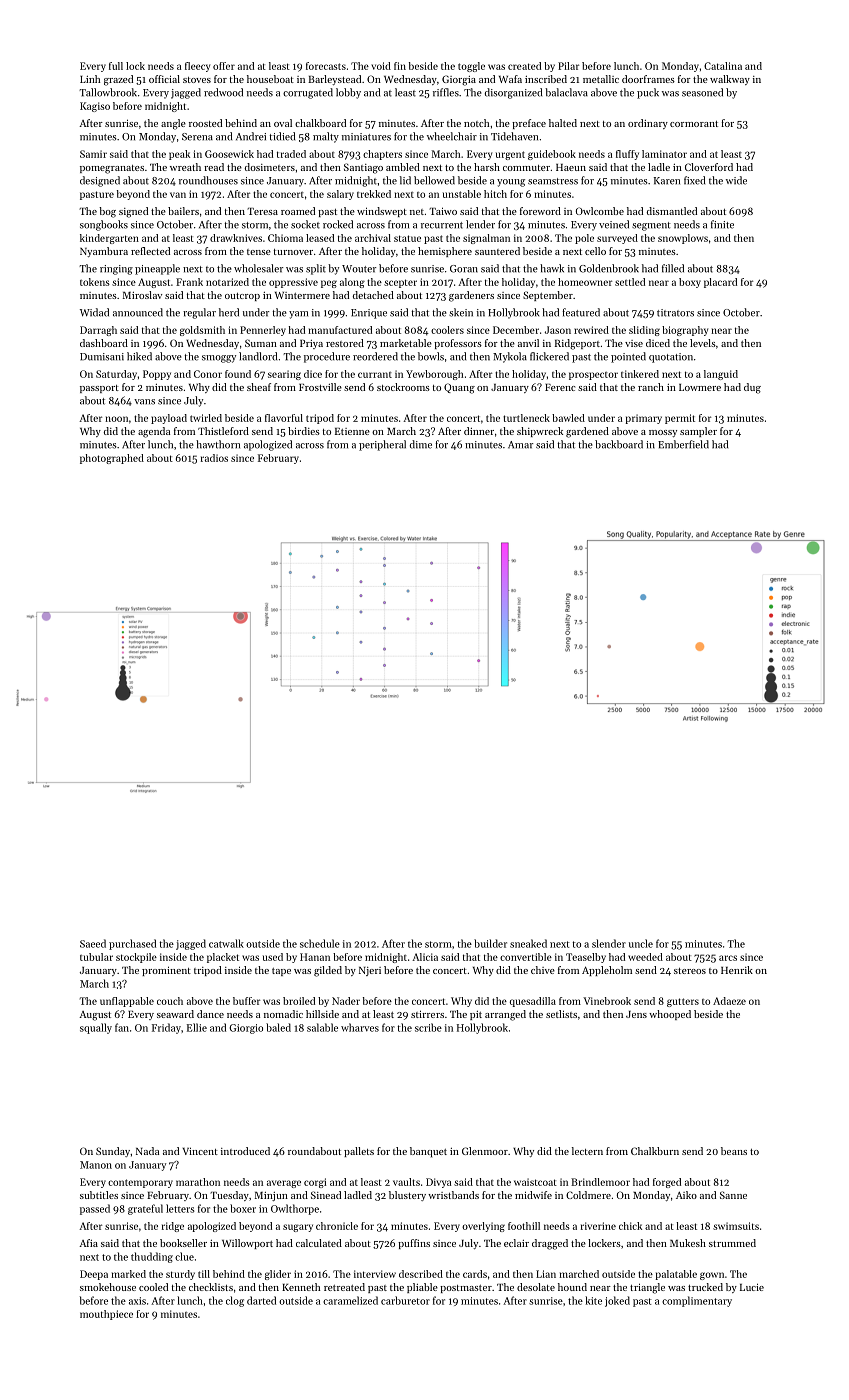  I want to click on peak, so click(179, 155).
